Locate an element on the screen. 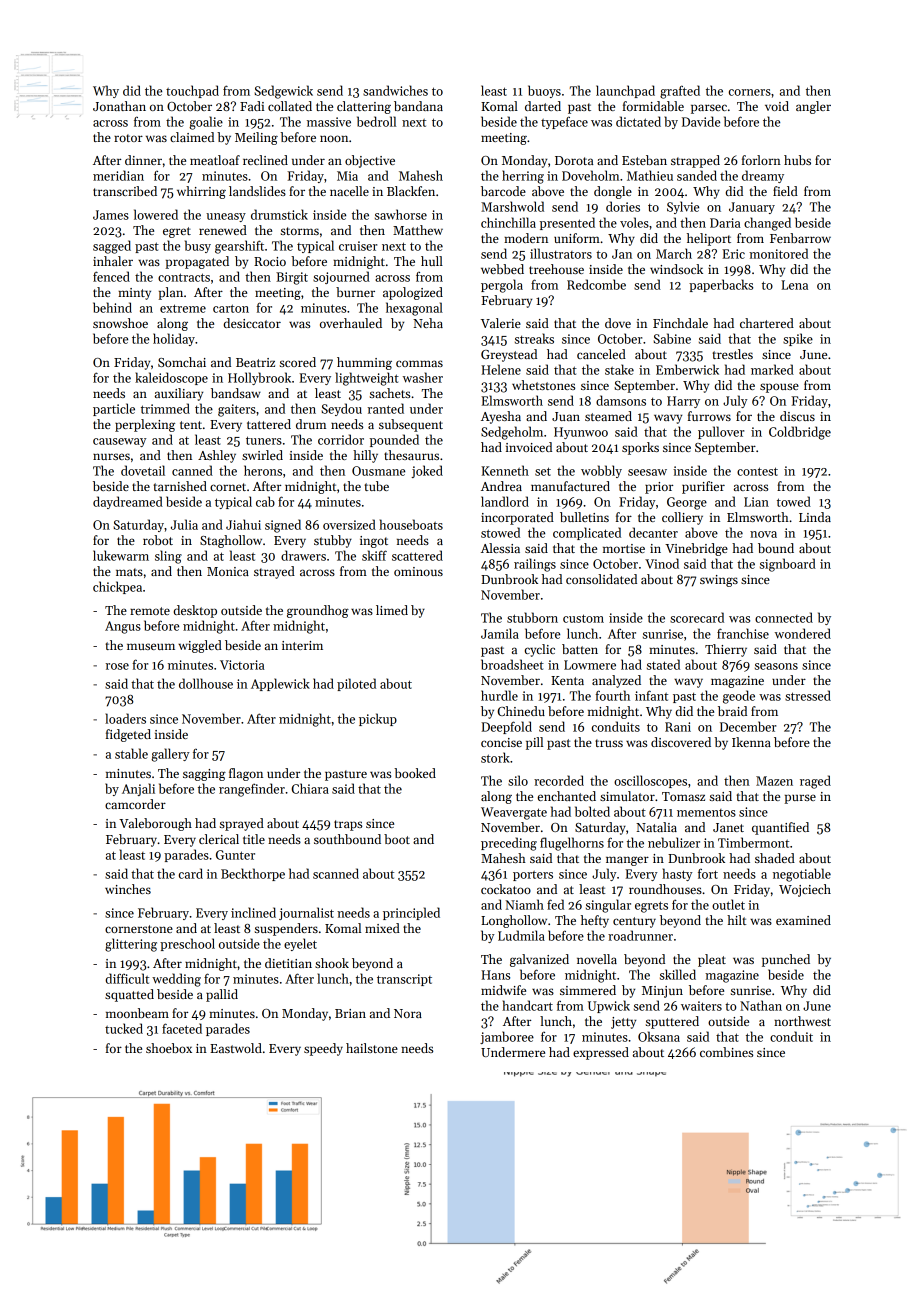  loaders is located at coordinates (125, 718).
